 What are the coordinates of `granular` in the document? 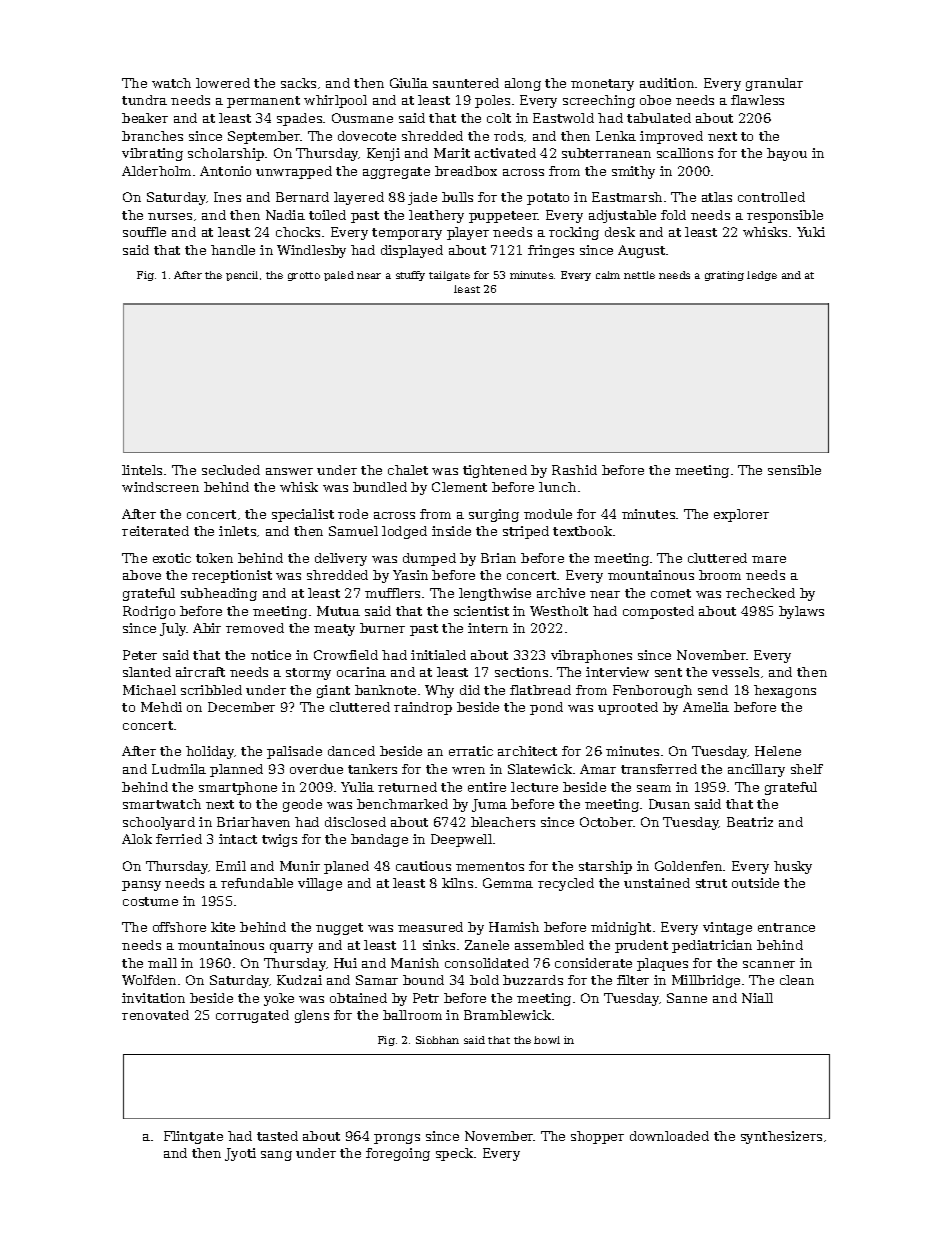 It's located at (774, 84).
